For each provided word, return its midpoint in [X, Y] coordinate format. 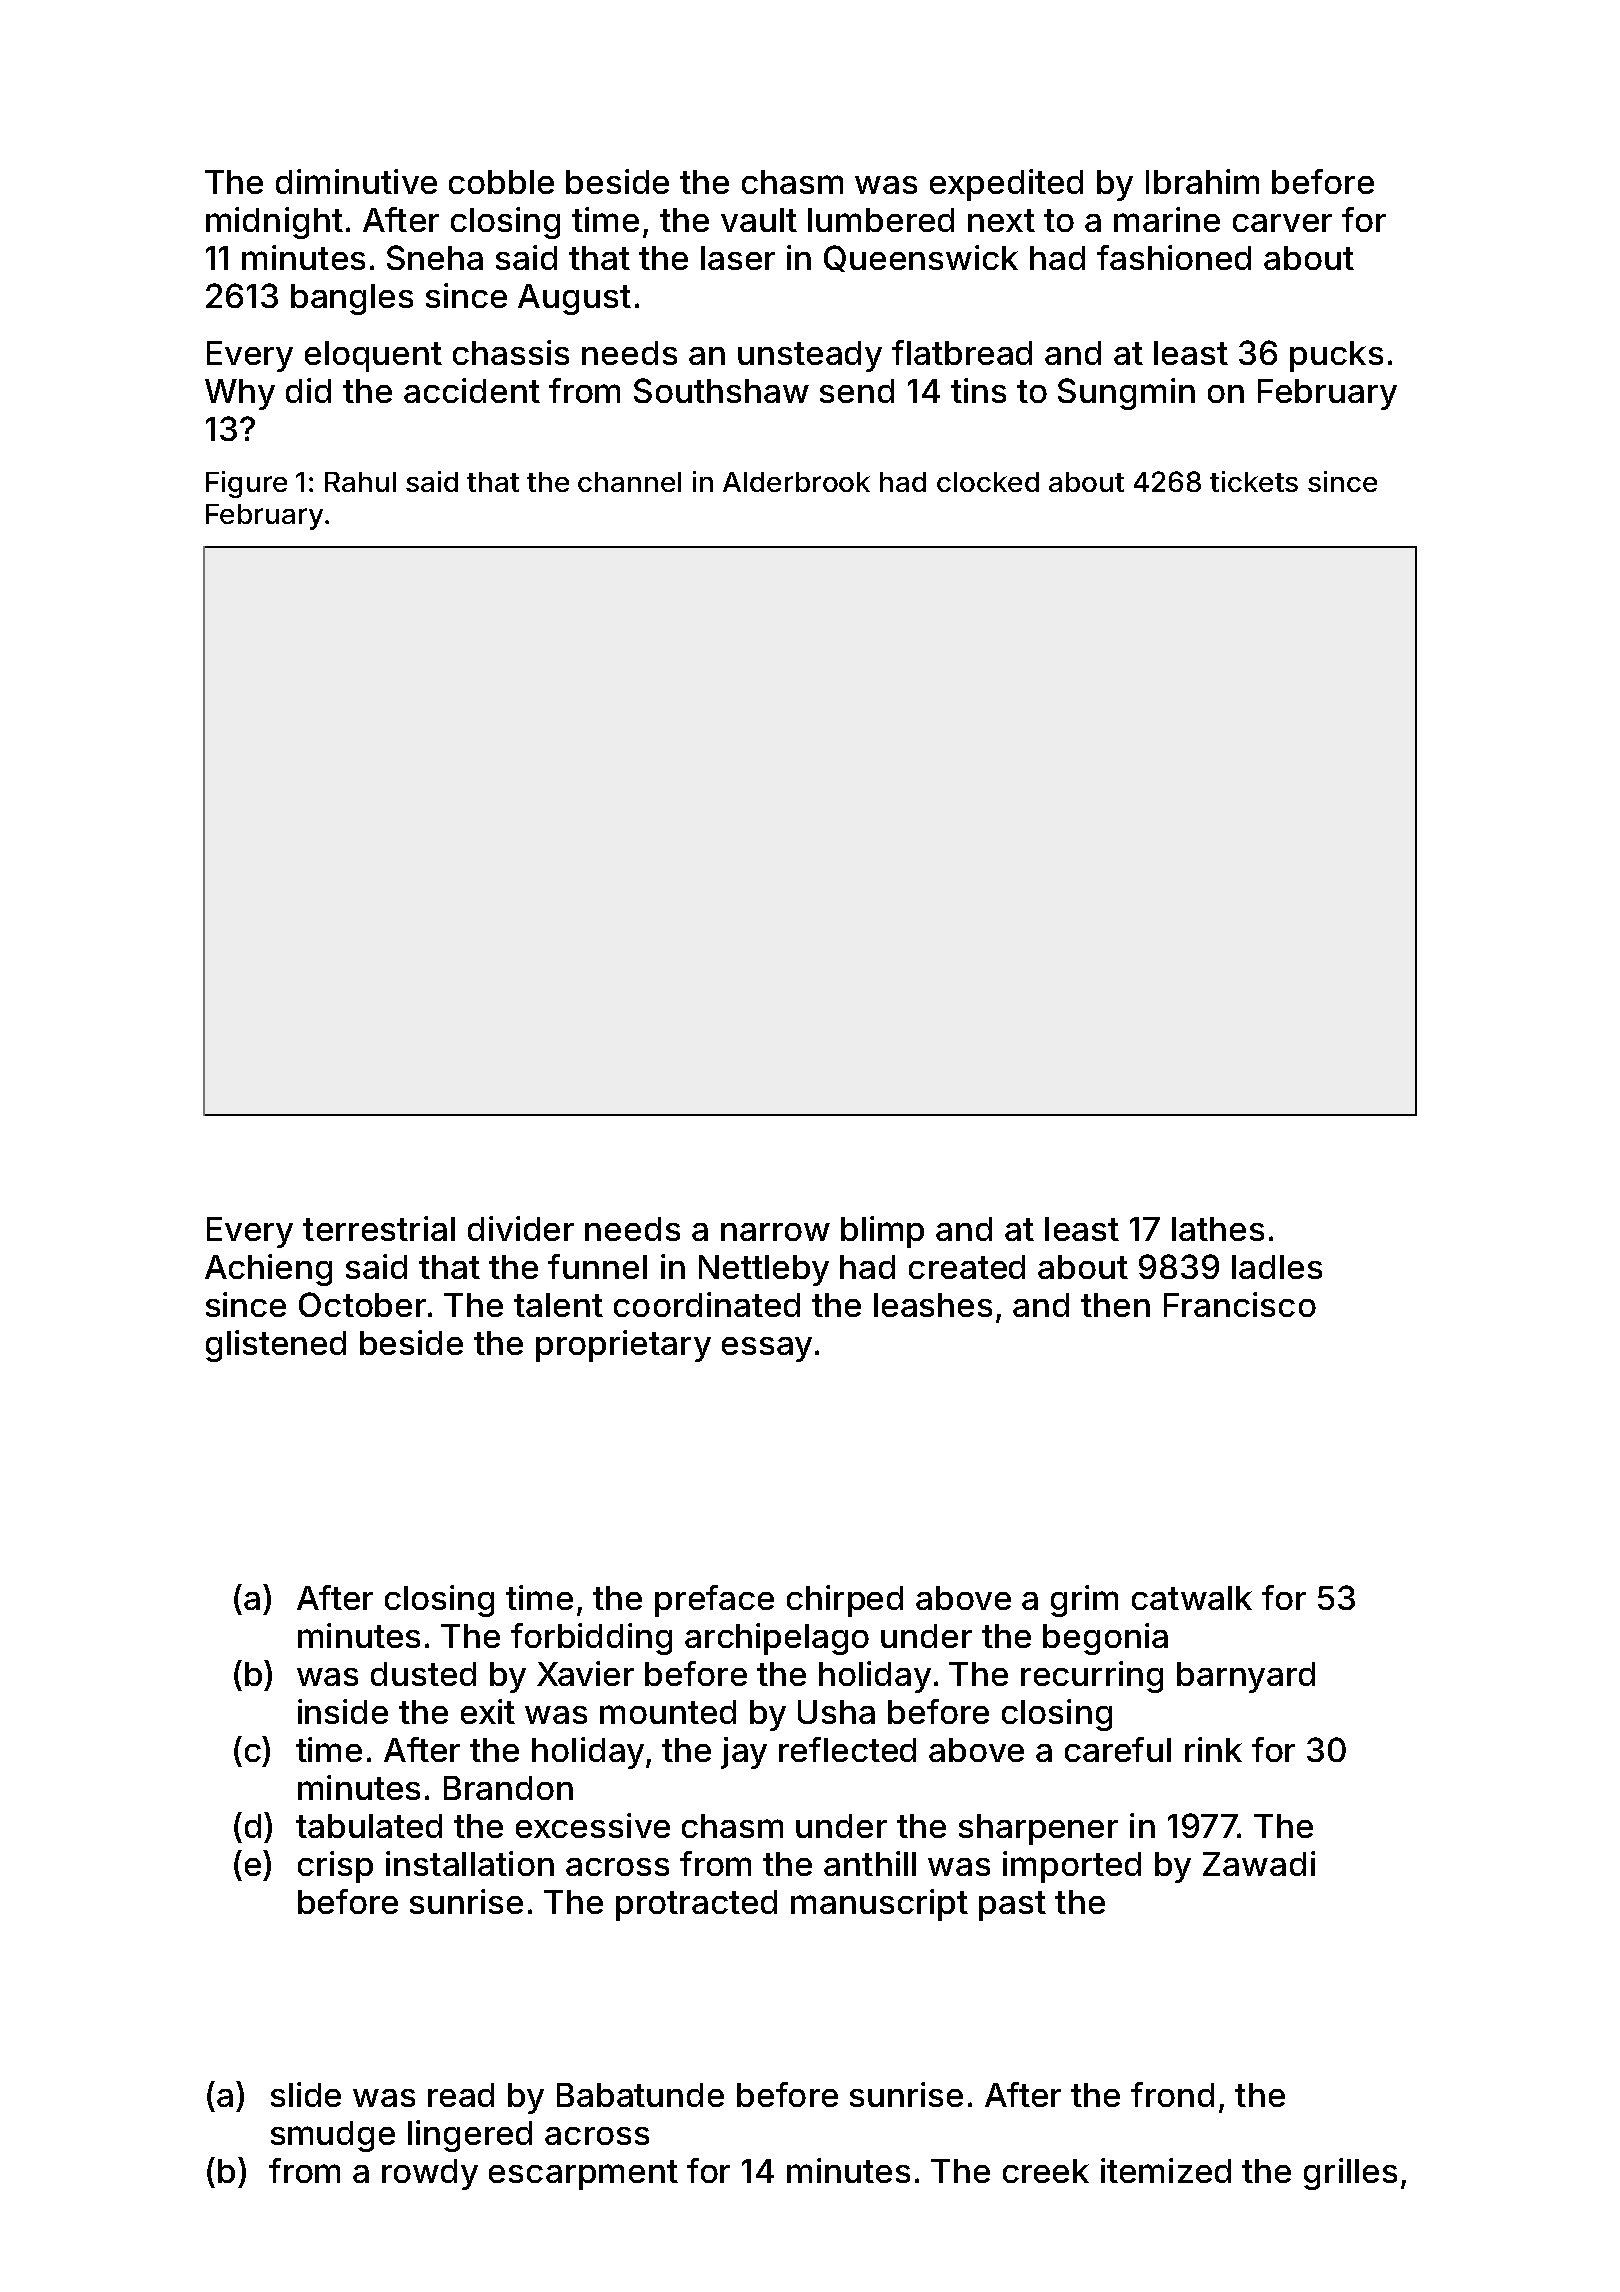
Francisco [1240, 1304]
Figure [246, 484]
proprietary [623, 1346]
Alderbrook [796, 482]
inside [343, 1711]
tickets [1254, 481]
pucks [1336, 356]
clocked [988, 482]
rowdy [430, 2174]
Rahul [360, 482]
